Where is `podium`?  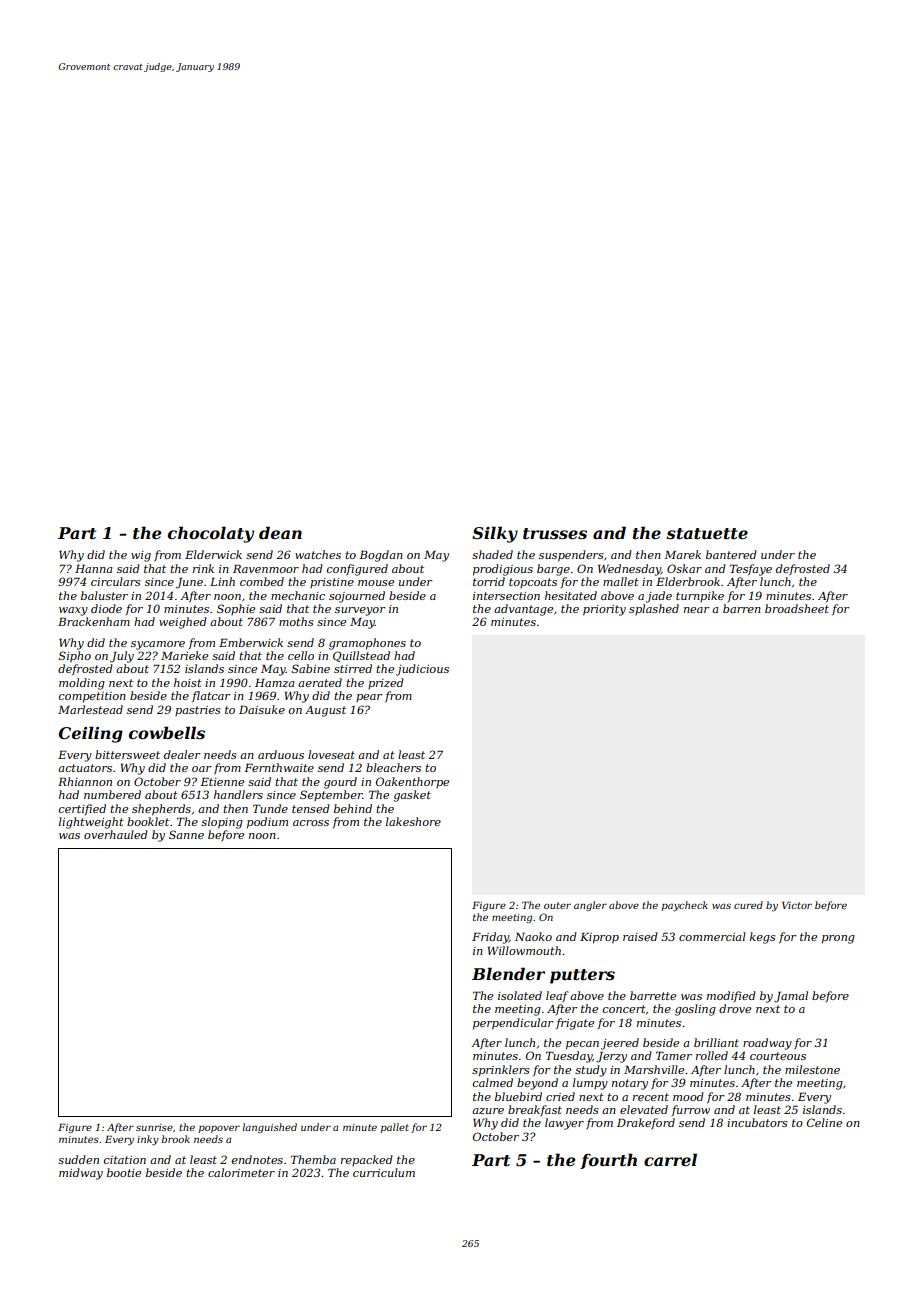 podium is located at coordinates (267, 823).
